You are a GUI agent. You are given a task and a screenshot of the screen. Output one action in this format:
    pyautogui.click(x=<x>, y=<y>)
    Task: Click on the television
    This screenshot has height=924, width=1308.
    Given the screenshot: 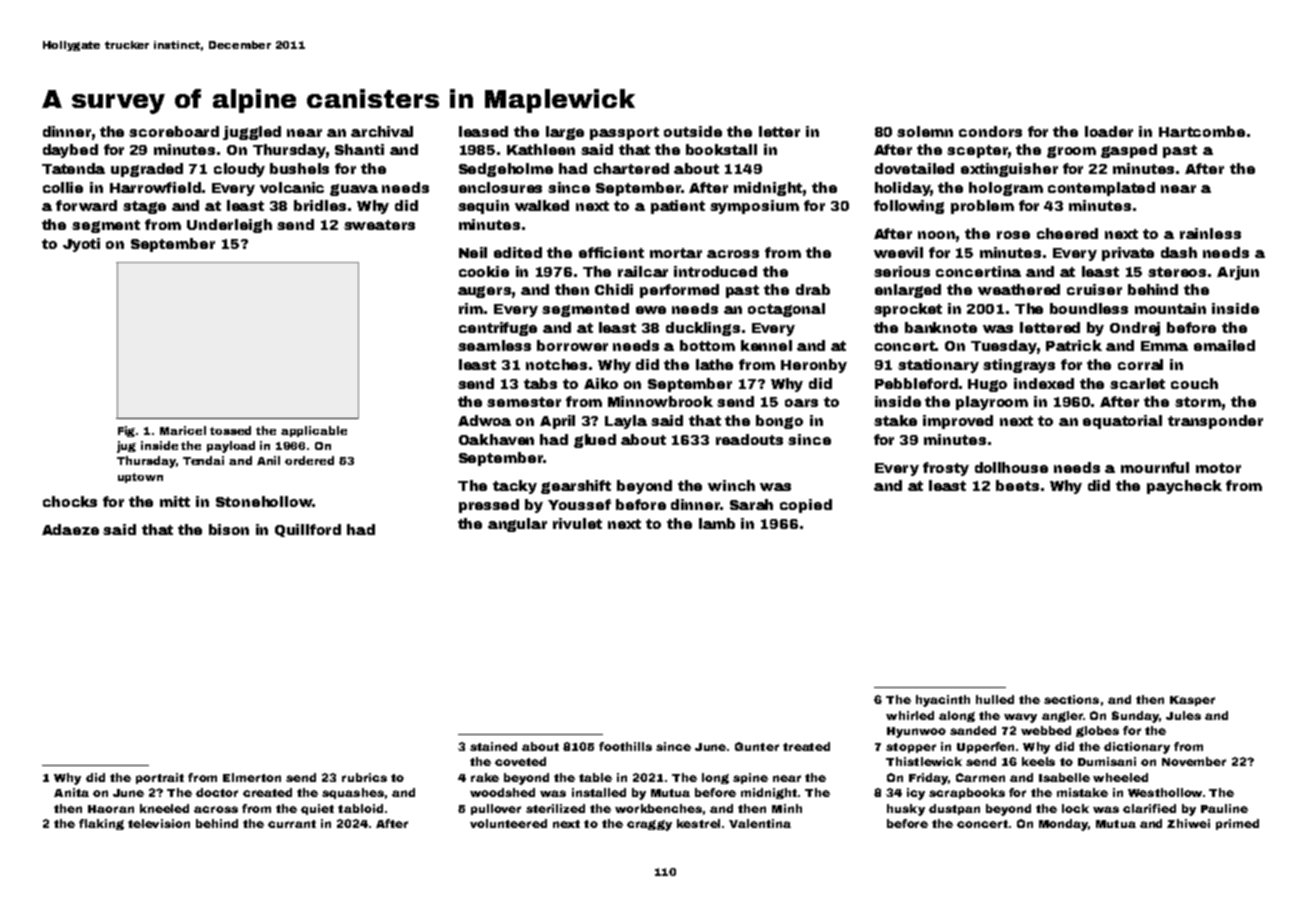 What is the action you would take?
    pyautogui.click(x=159, y=823)
